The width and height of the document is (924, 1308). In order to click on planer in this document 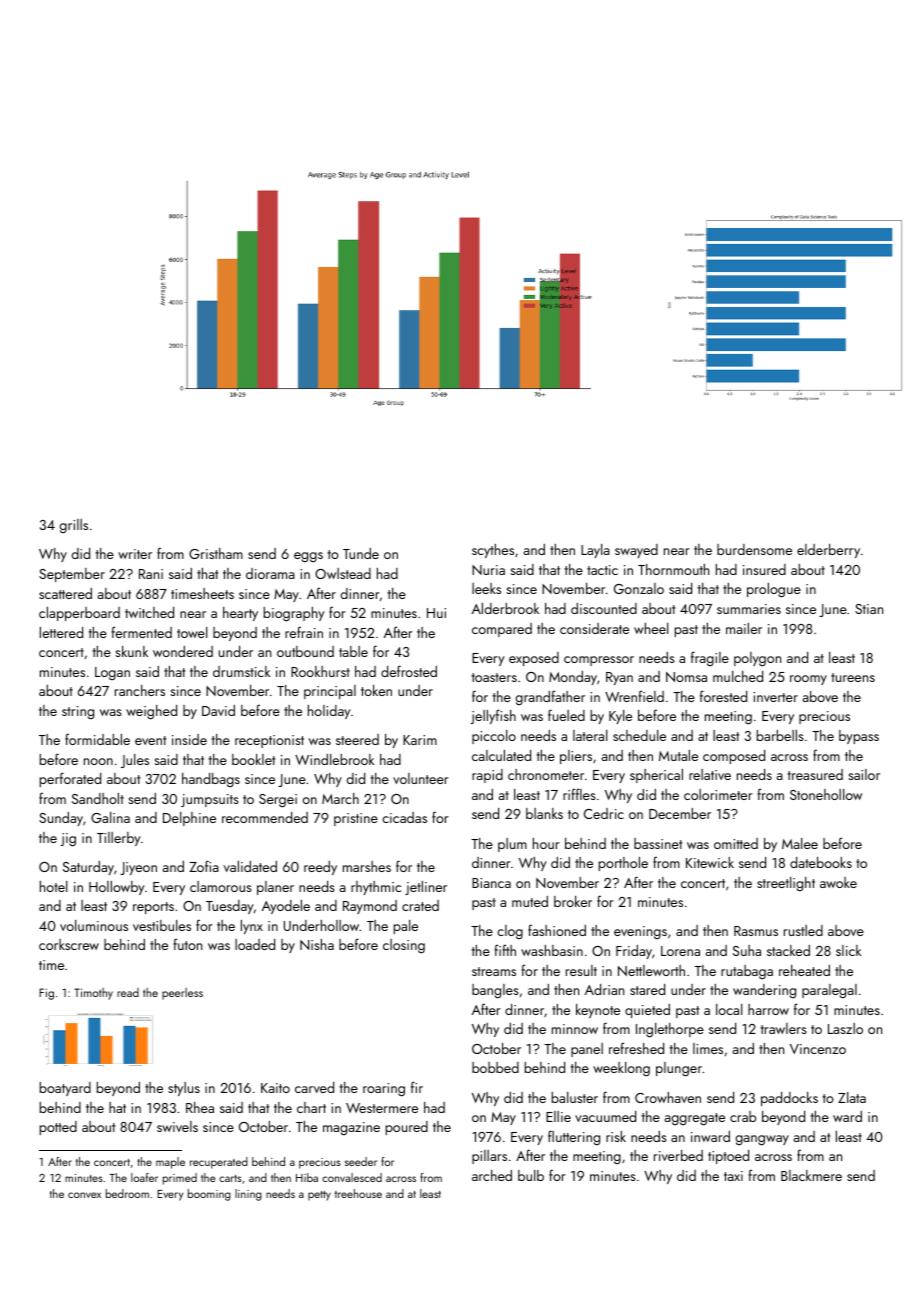, I will do `click(275, 888)`.
